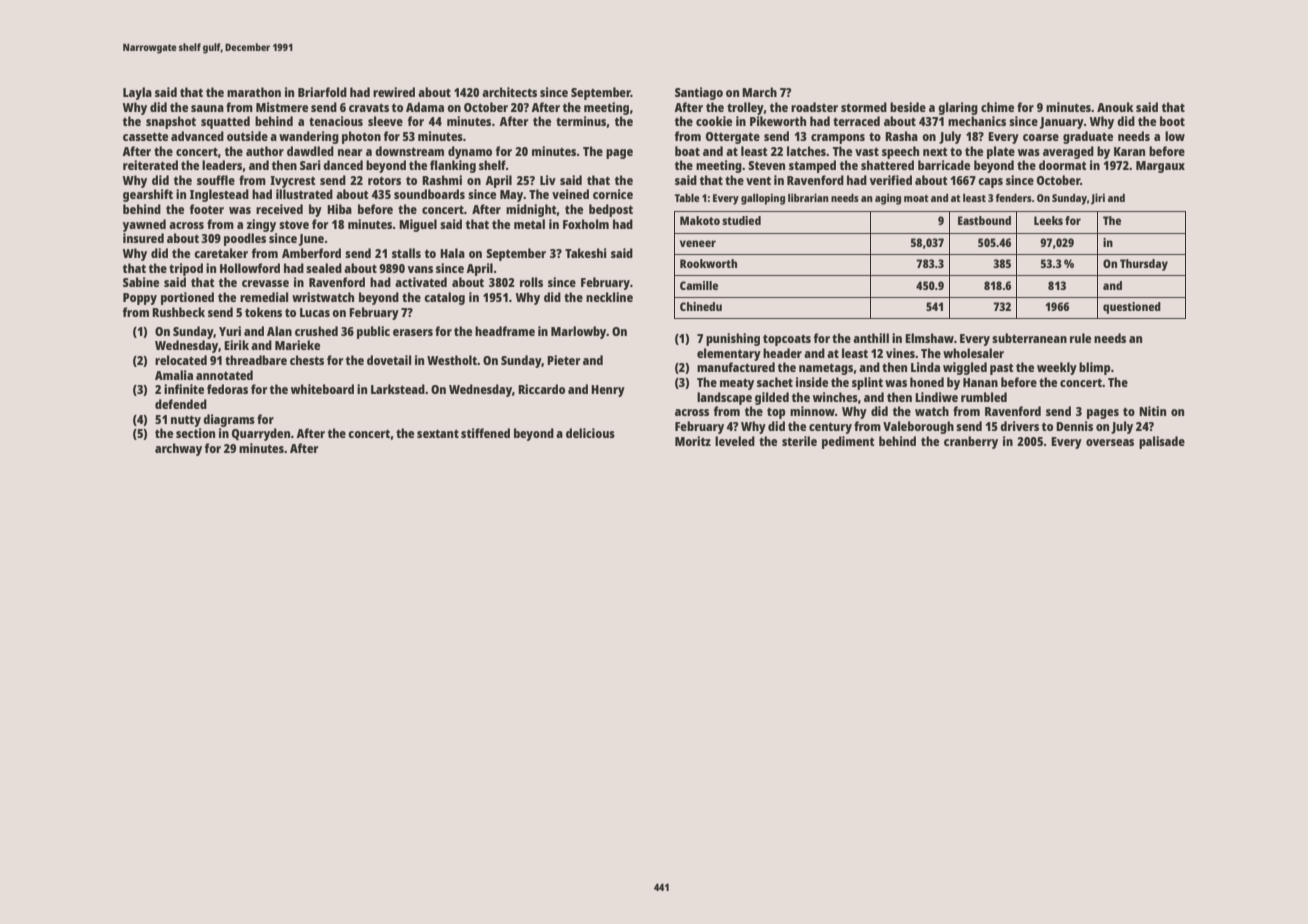 This screenshot has height=924, width=1308. What do you see at coordinates (261, 434) in the screenshot?
I see `Quarryden` at bounding box center [261, 434].
